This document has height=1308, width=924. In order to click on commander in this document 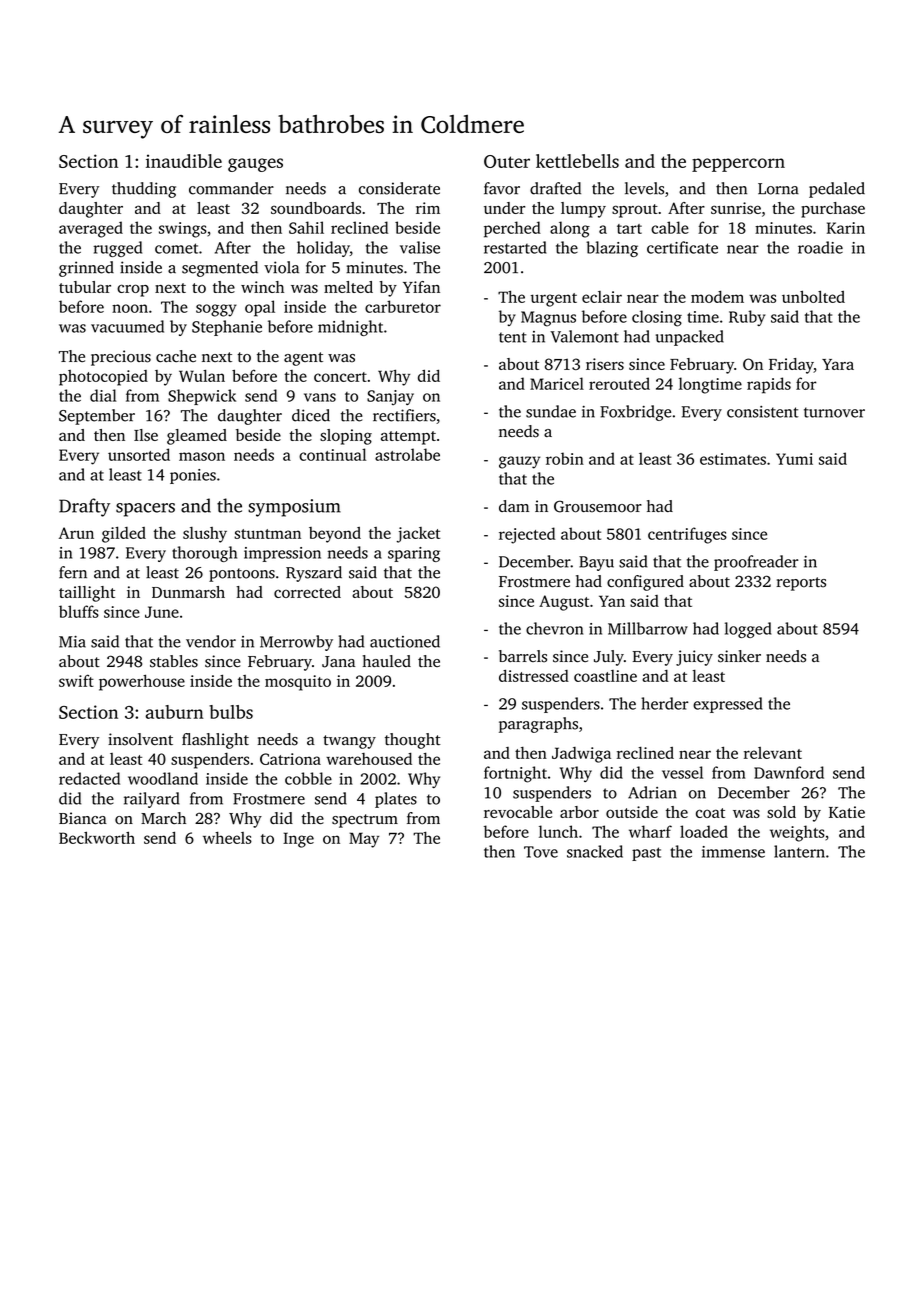, I will do `click(231, 188)`.
